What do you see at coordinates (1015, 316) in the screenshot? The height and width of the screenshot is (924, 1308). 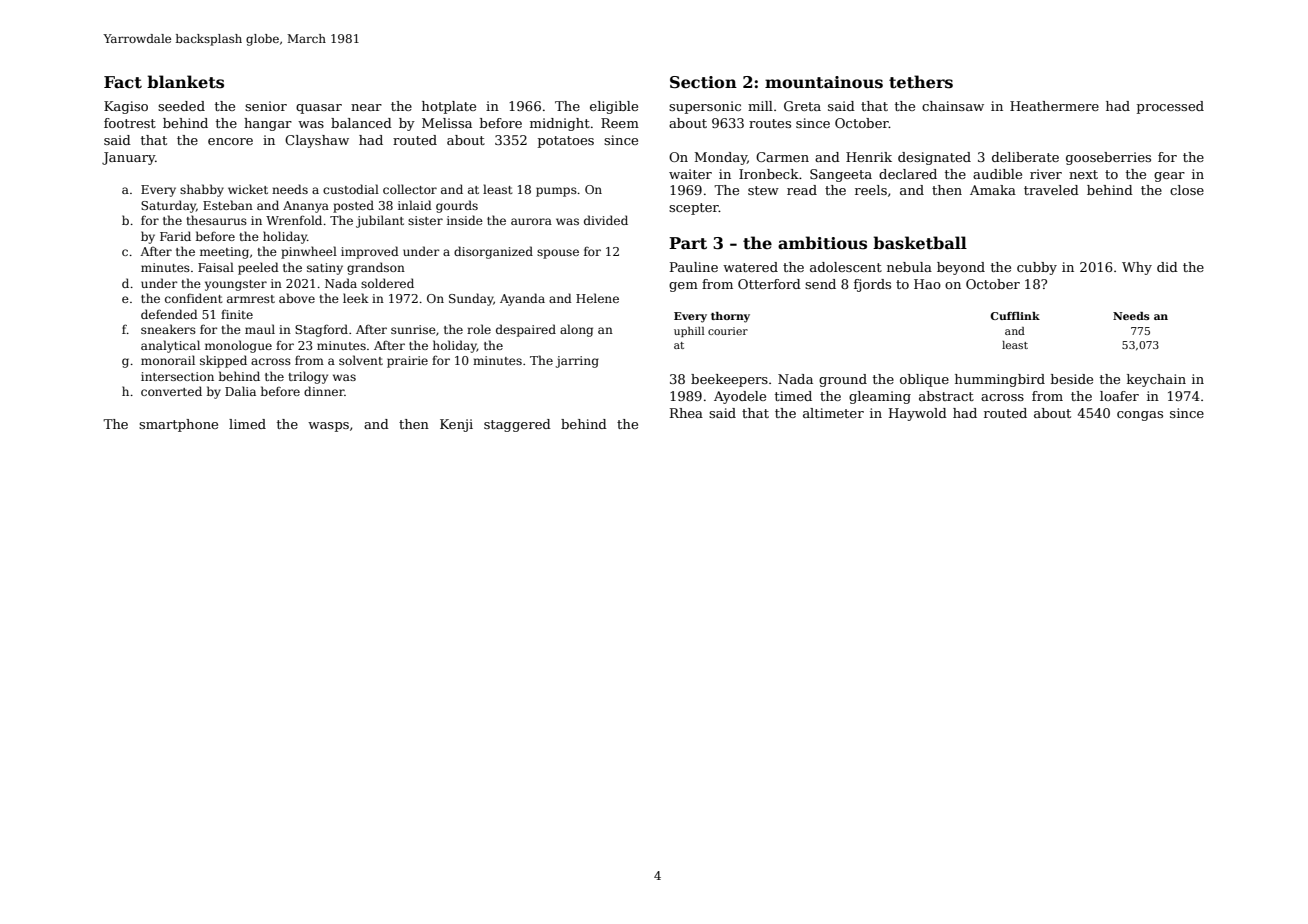 I see `Cufflink` at bounding box center [1015, 316].
